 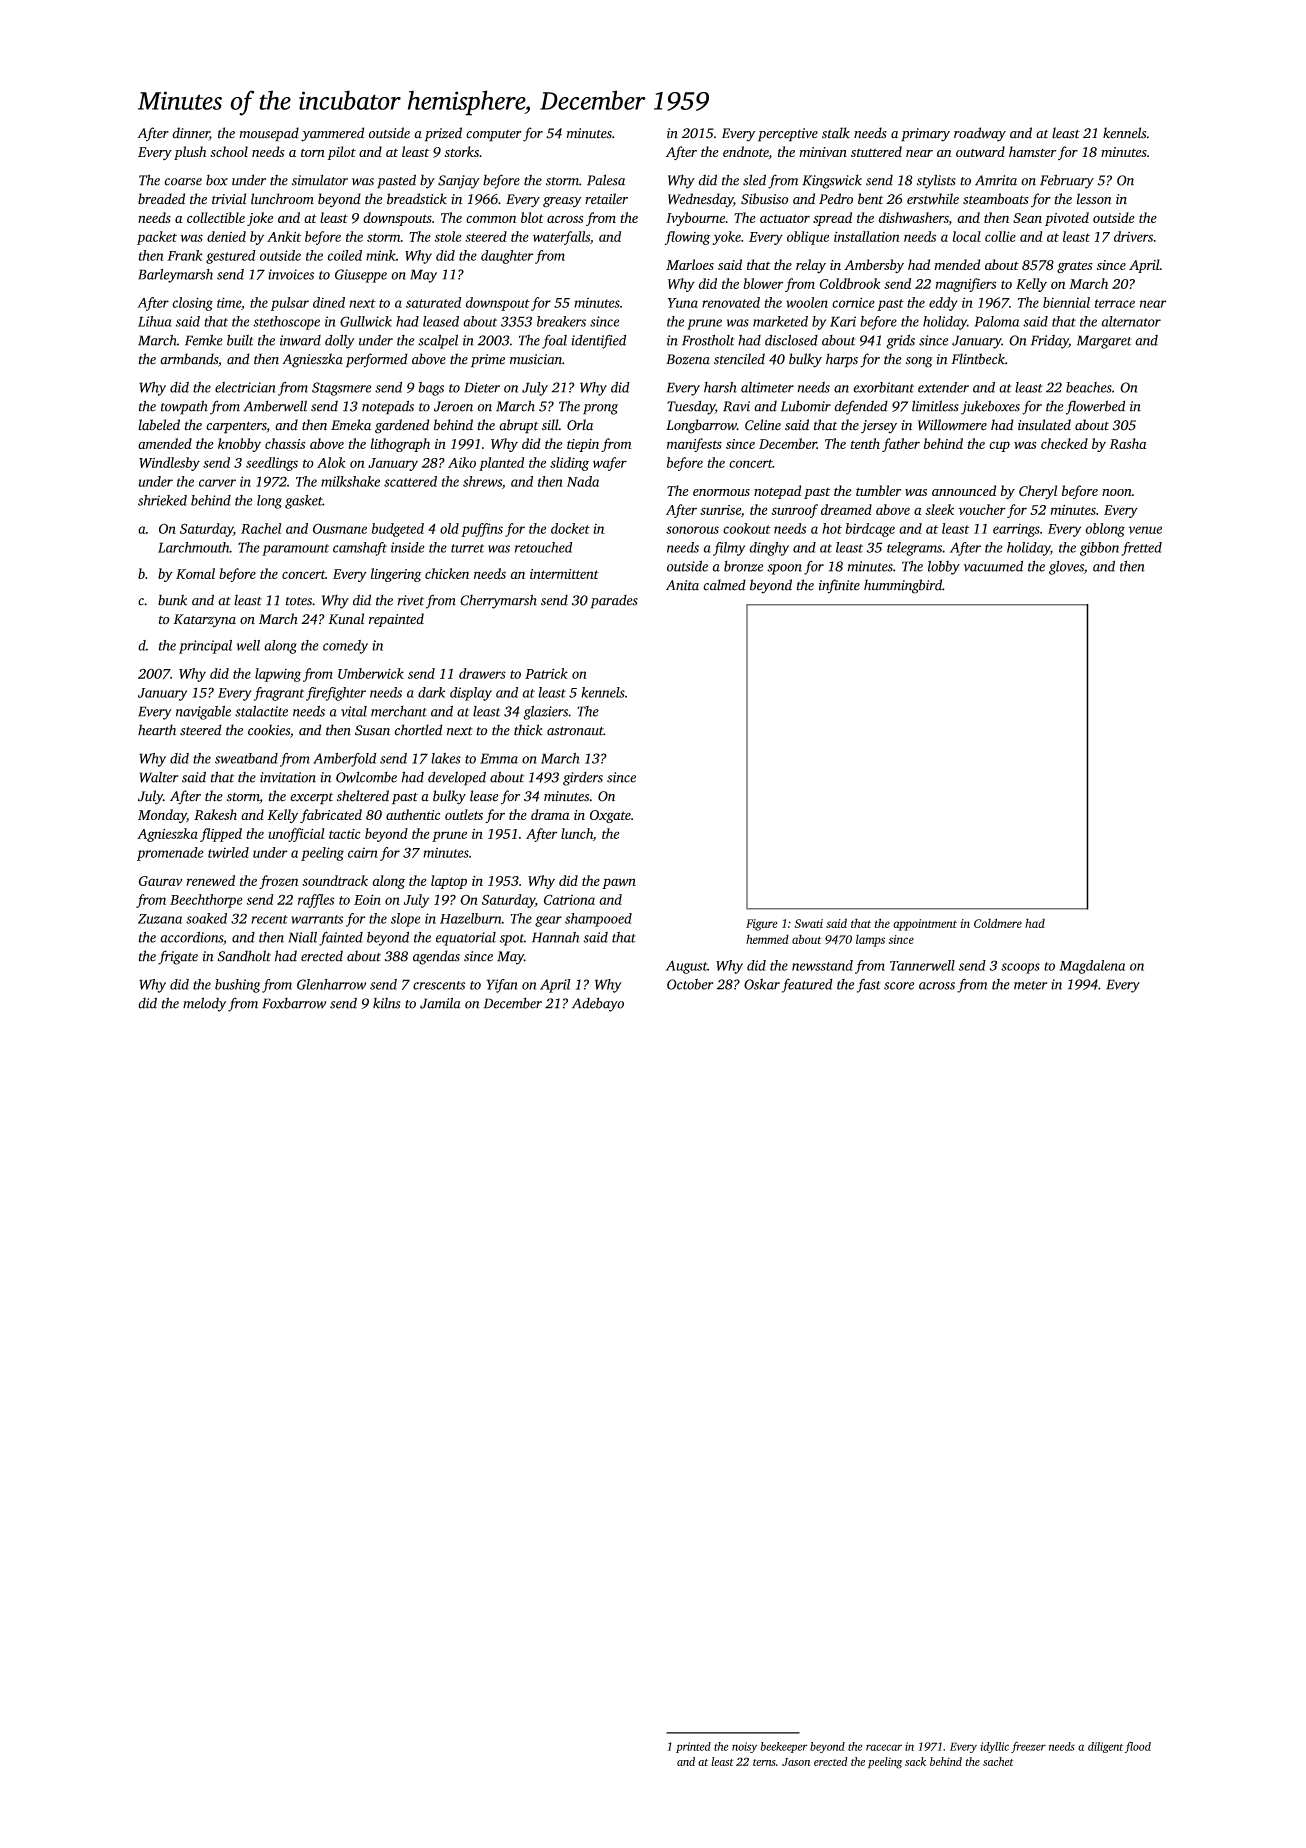 What do you see at coordinates (598, 1004) in the image?
I see `Adebayo` at bounding box center [598, 1004].
